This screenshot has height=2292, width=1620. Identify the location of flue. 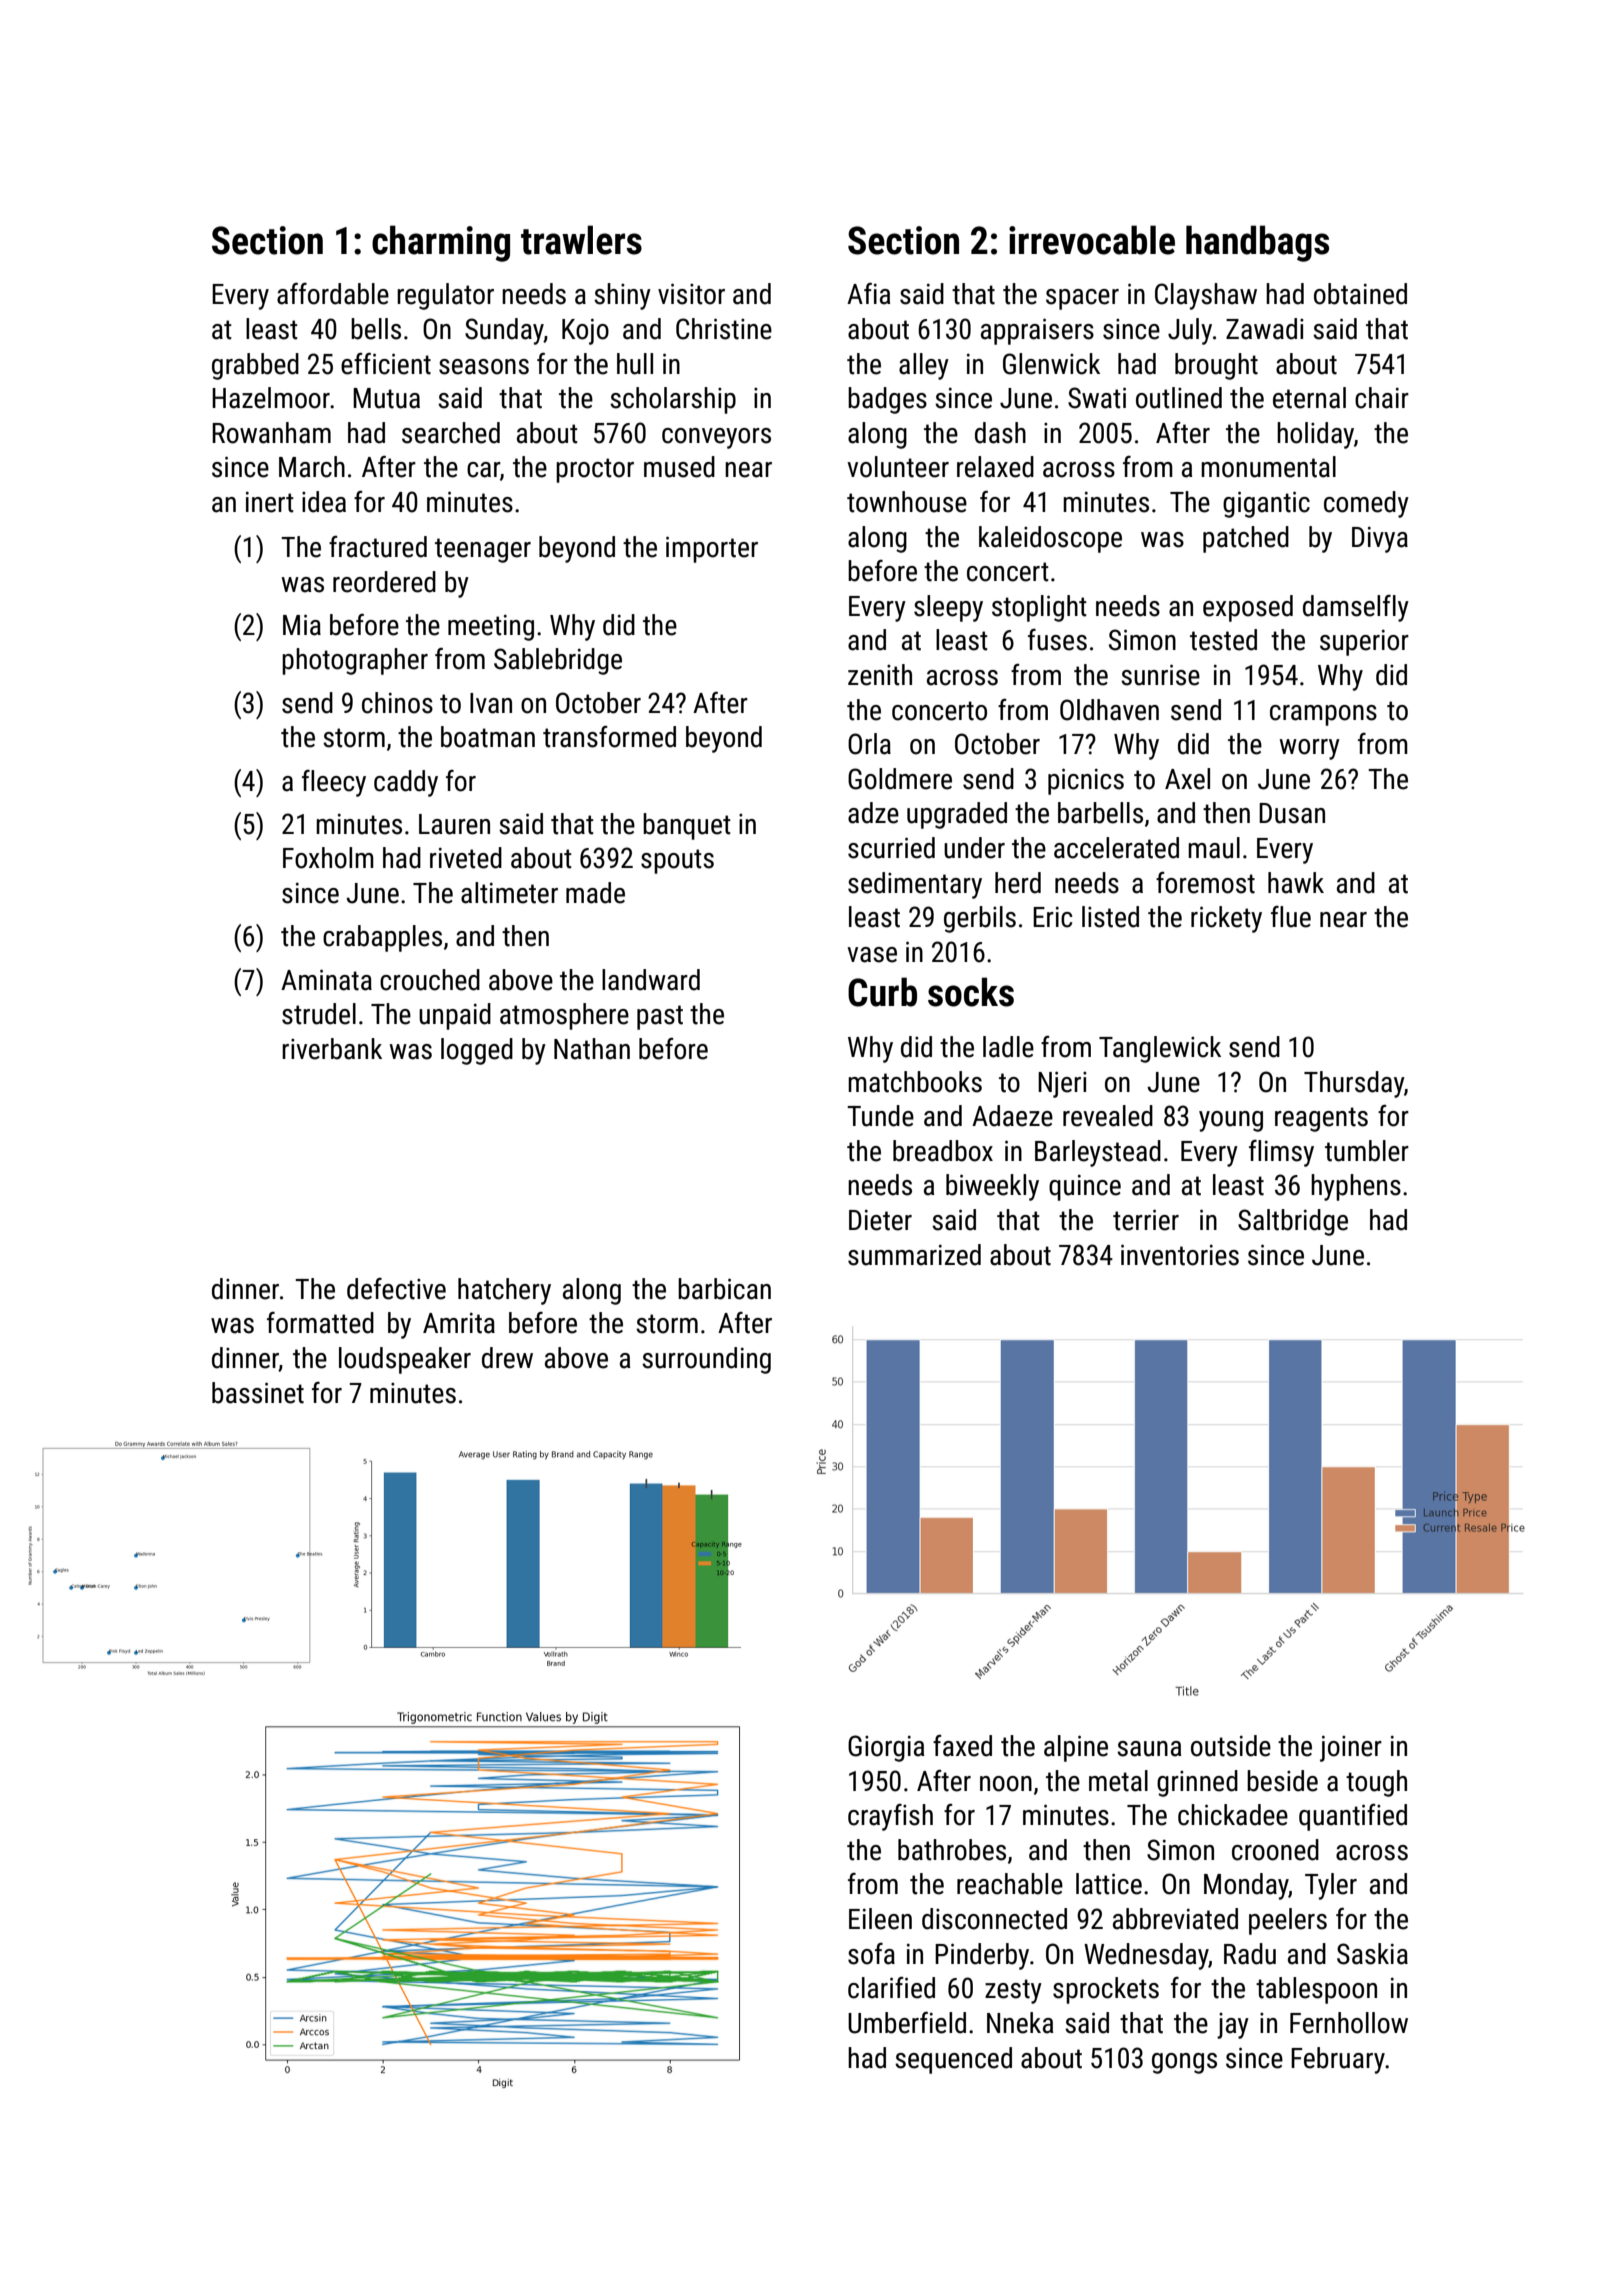
(1291, 917).
